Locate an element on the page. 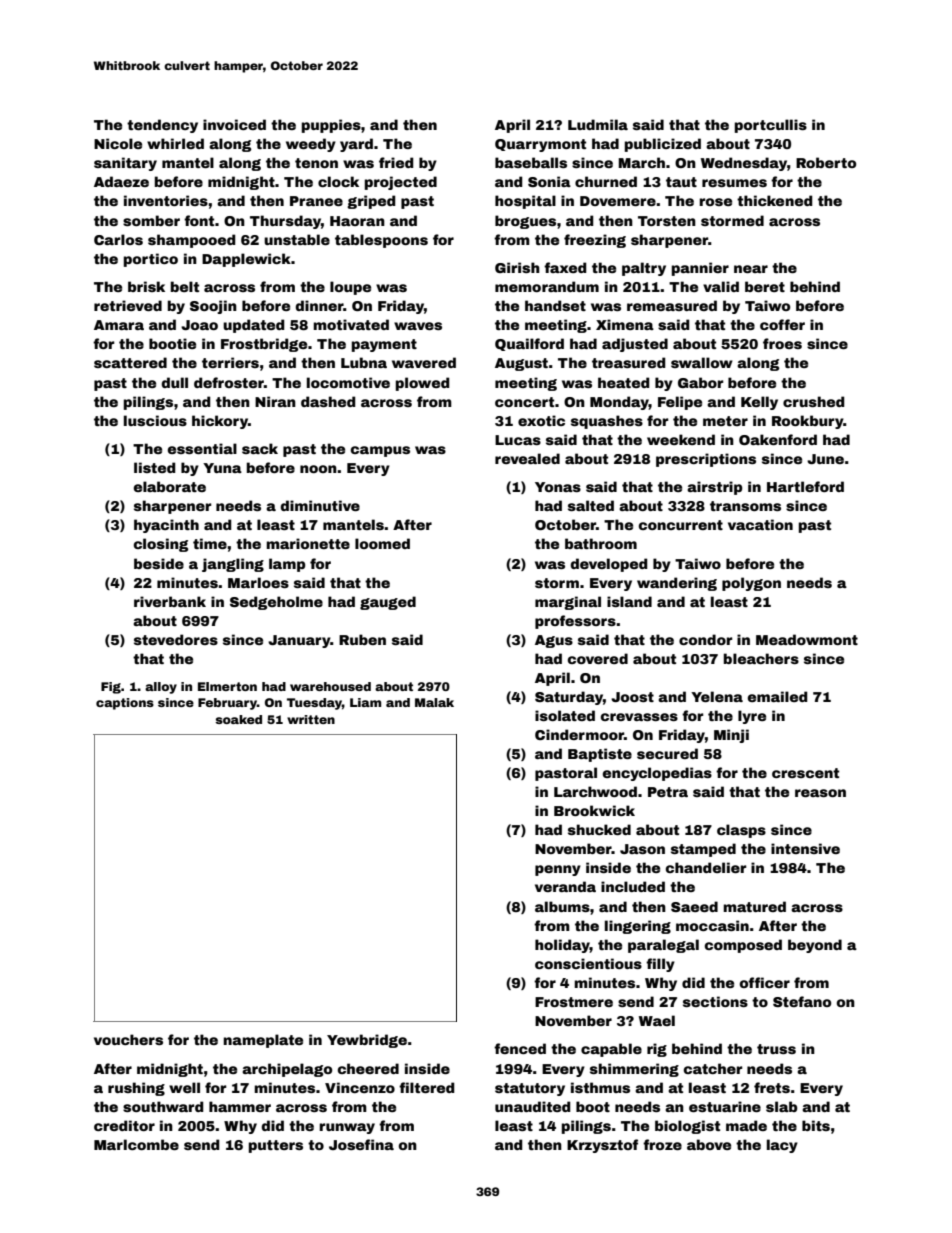 The height and width of the page is (1233, 952). rig is located at coordinates (657, 1050).
